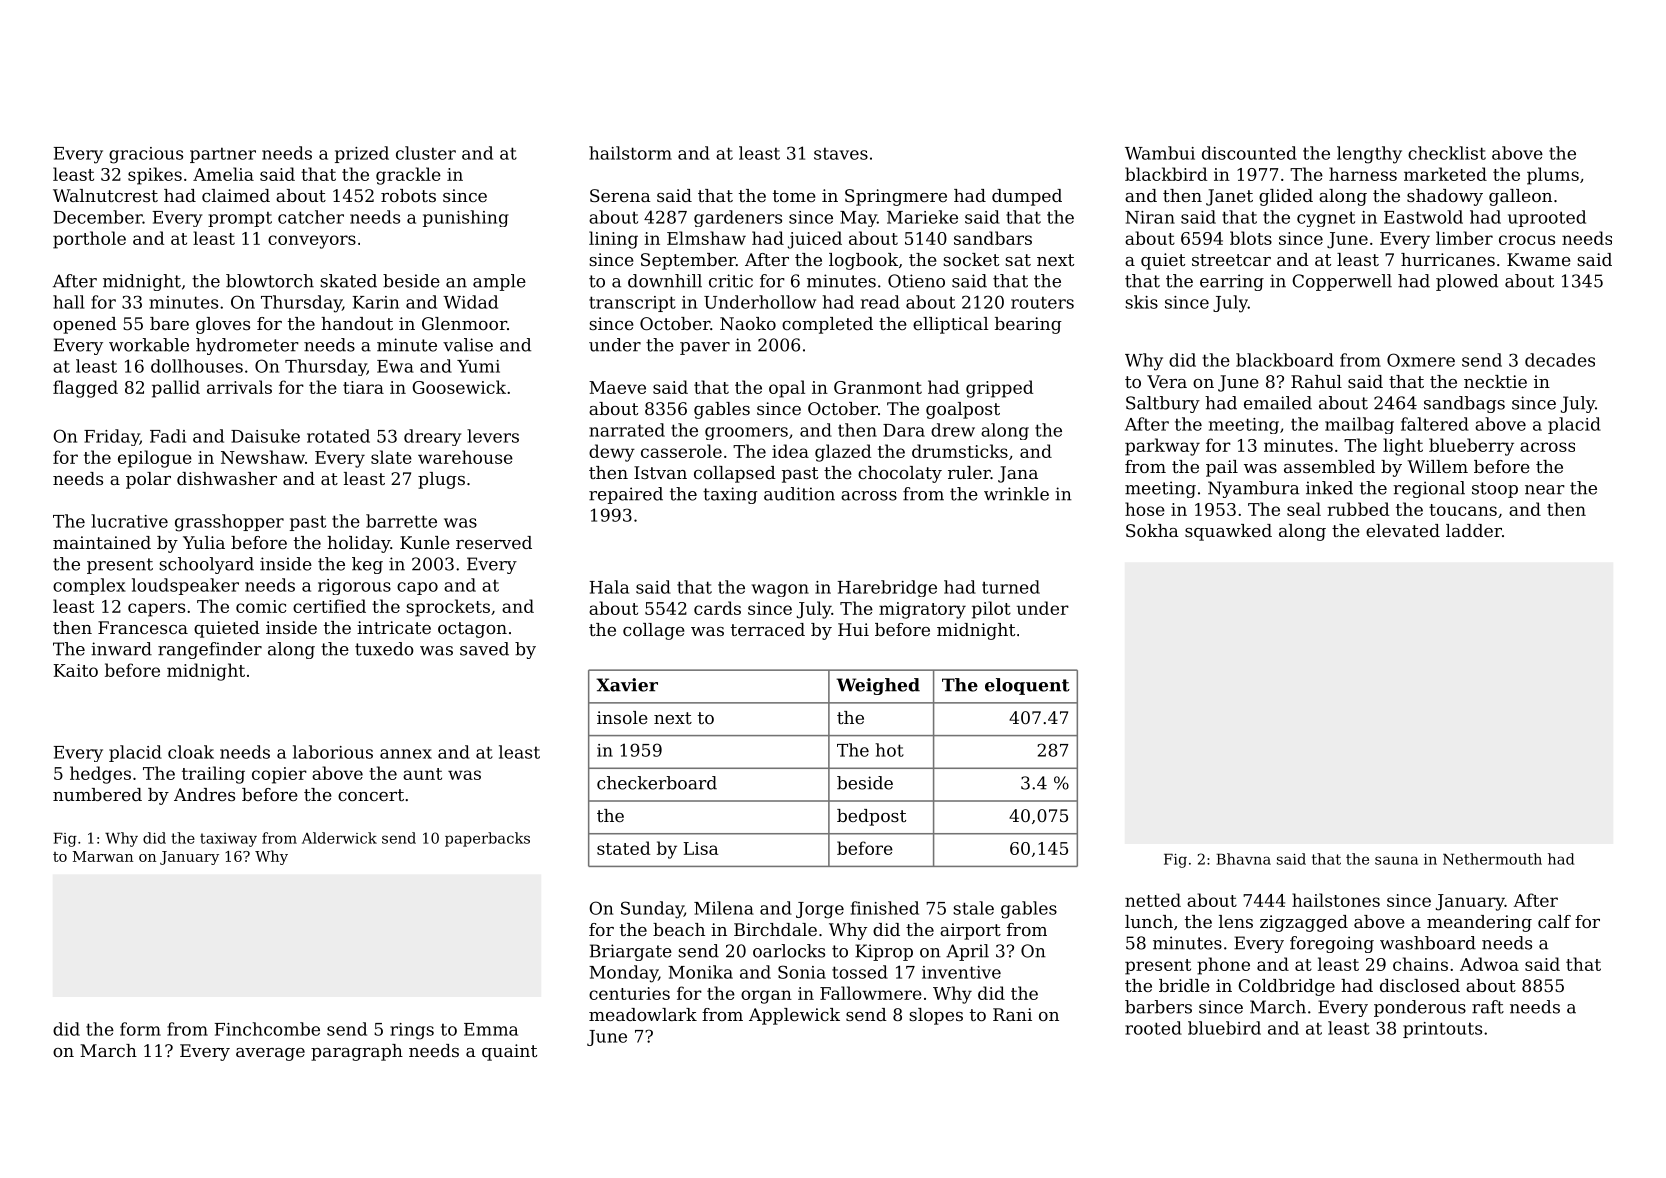 Image resolution: width=1666 pixels, height=1178 pixels. Describe the element at coordinates (1359, 425) in the screenshot. I see `mailbag` at that location.
